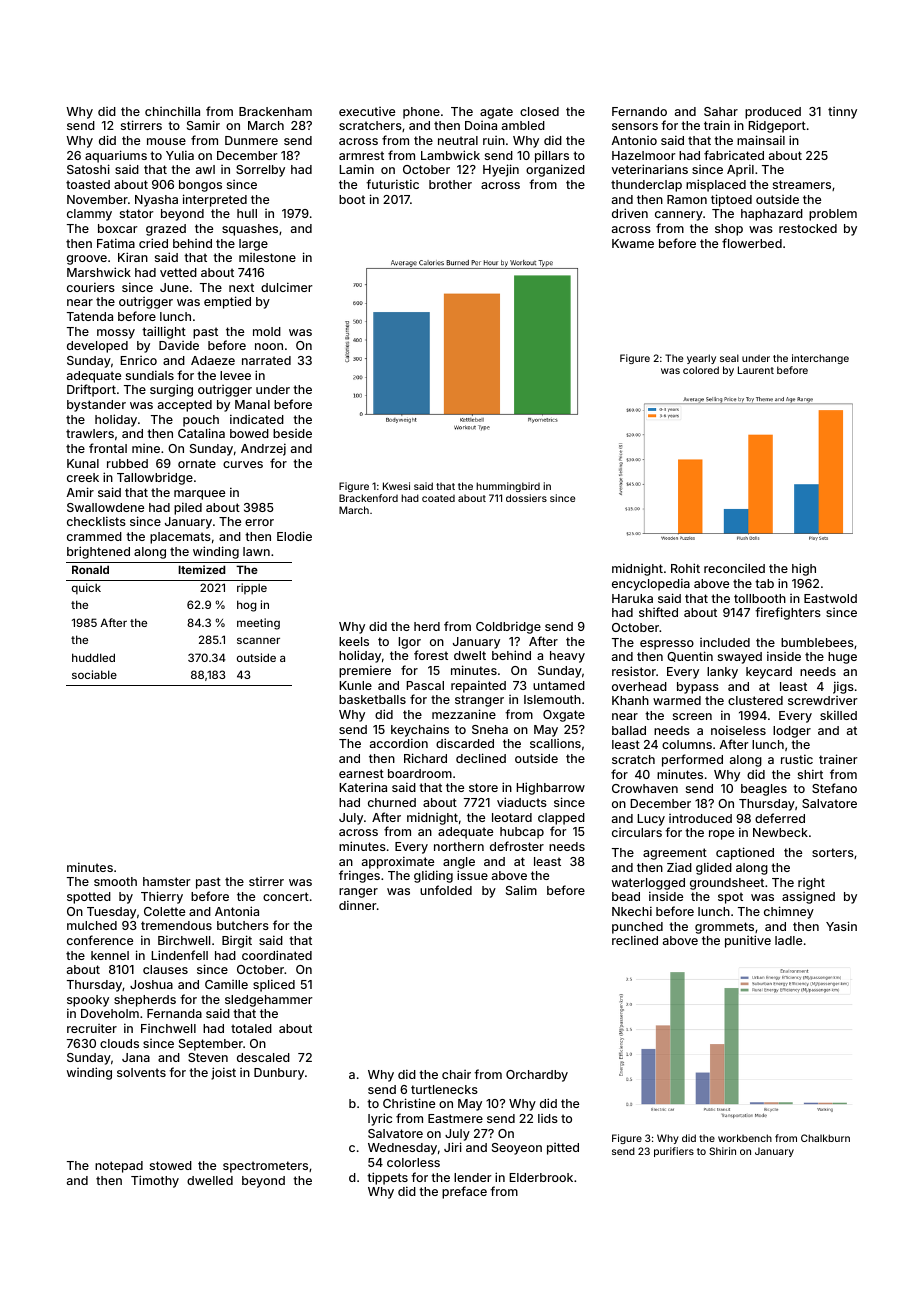 The height and width of the screenshot is (1308, 924). I want to click on chinchilla, so click(172, 111).
